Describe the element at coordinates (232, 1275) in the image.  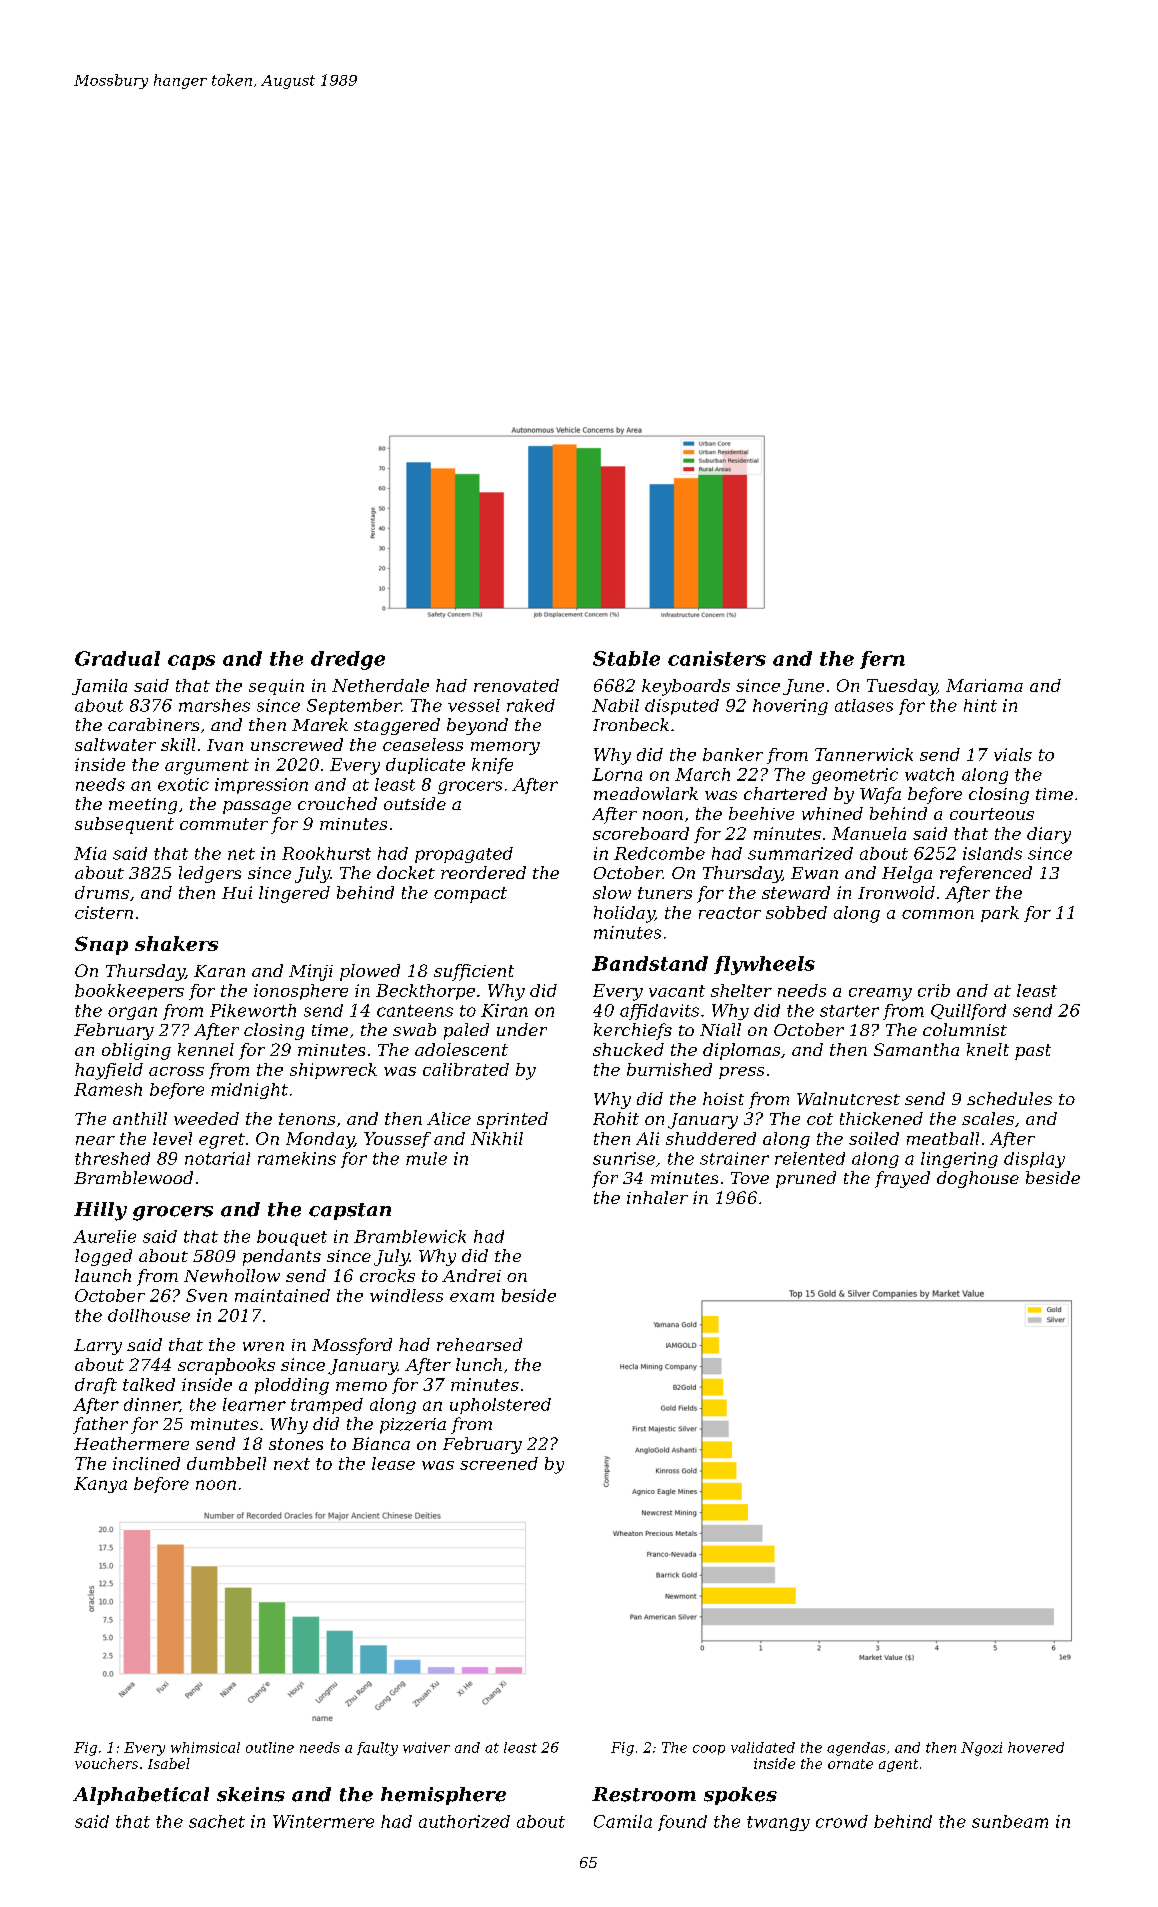
I see `Newhollow` at that location.
